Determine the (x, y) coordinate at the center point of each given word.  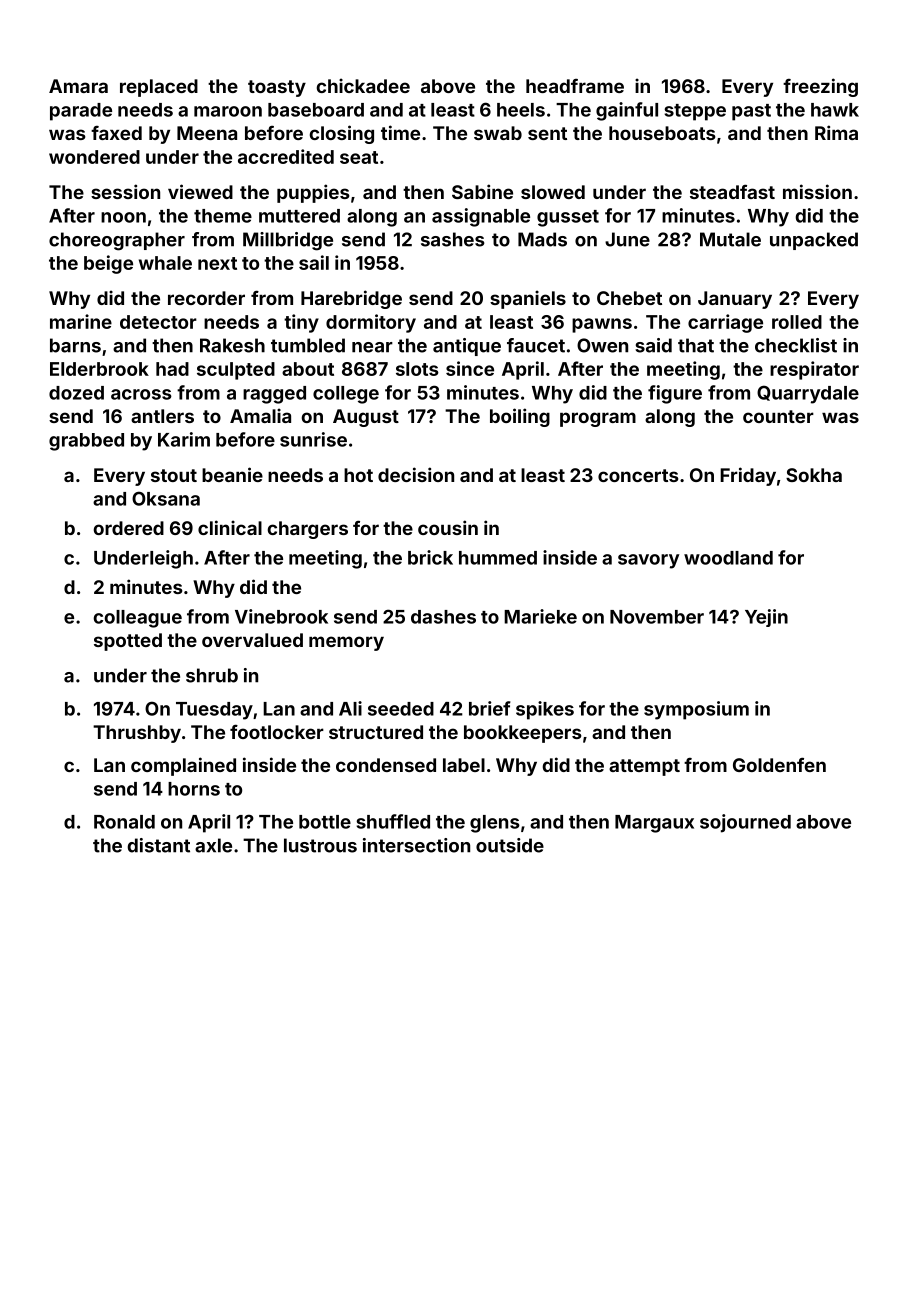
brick (430, 557)
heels (521, 110)
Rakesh (232, 345)
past (751, 112)
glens (495, 824)
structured (376, 732)
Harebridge (351, 299)
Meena (207, 133)
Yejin (766, 618)
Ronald (124, 822)
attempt (644, 767)
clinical (230, 527)
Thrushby (137, 734)
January (735, 300)
